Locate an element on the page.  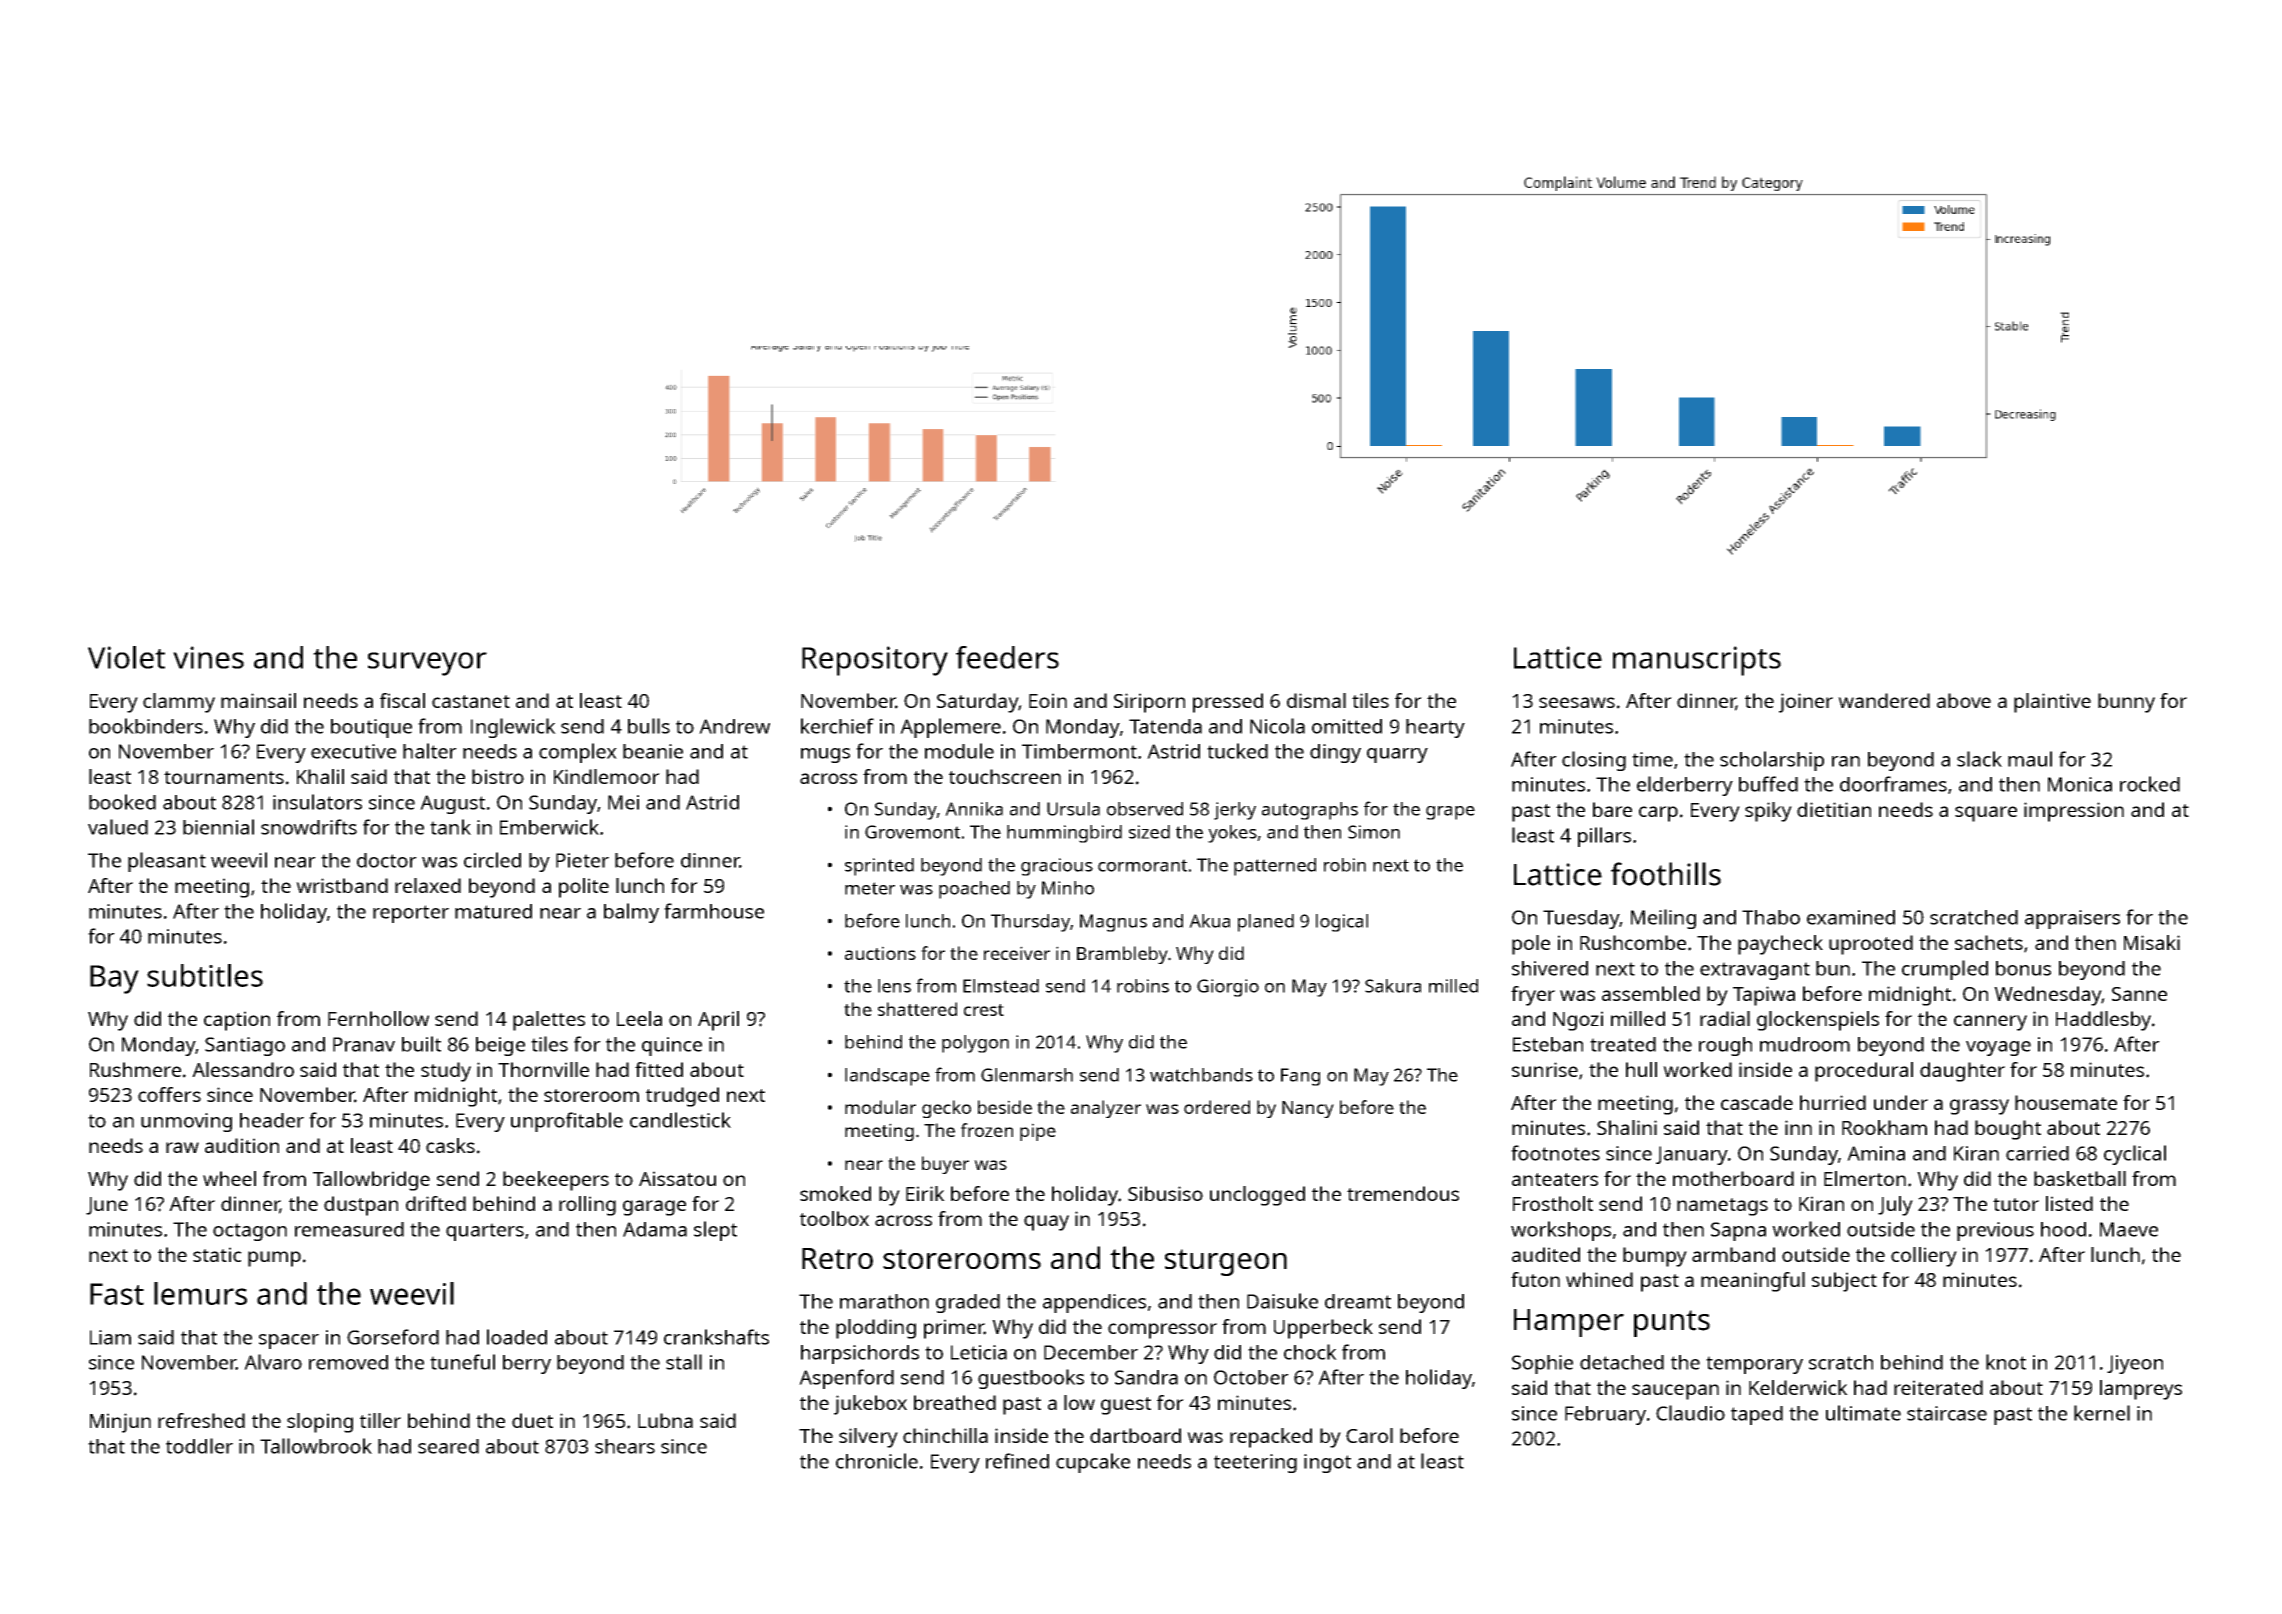
Rushmere is located at coordinates (135, 1069).
